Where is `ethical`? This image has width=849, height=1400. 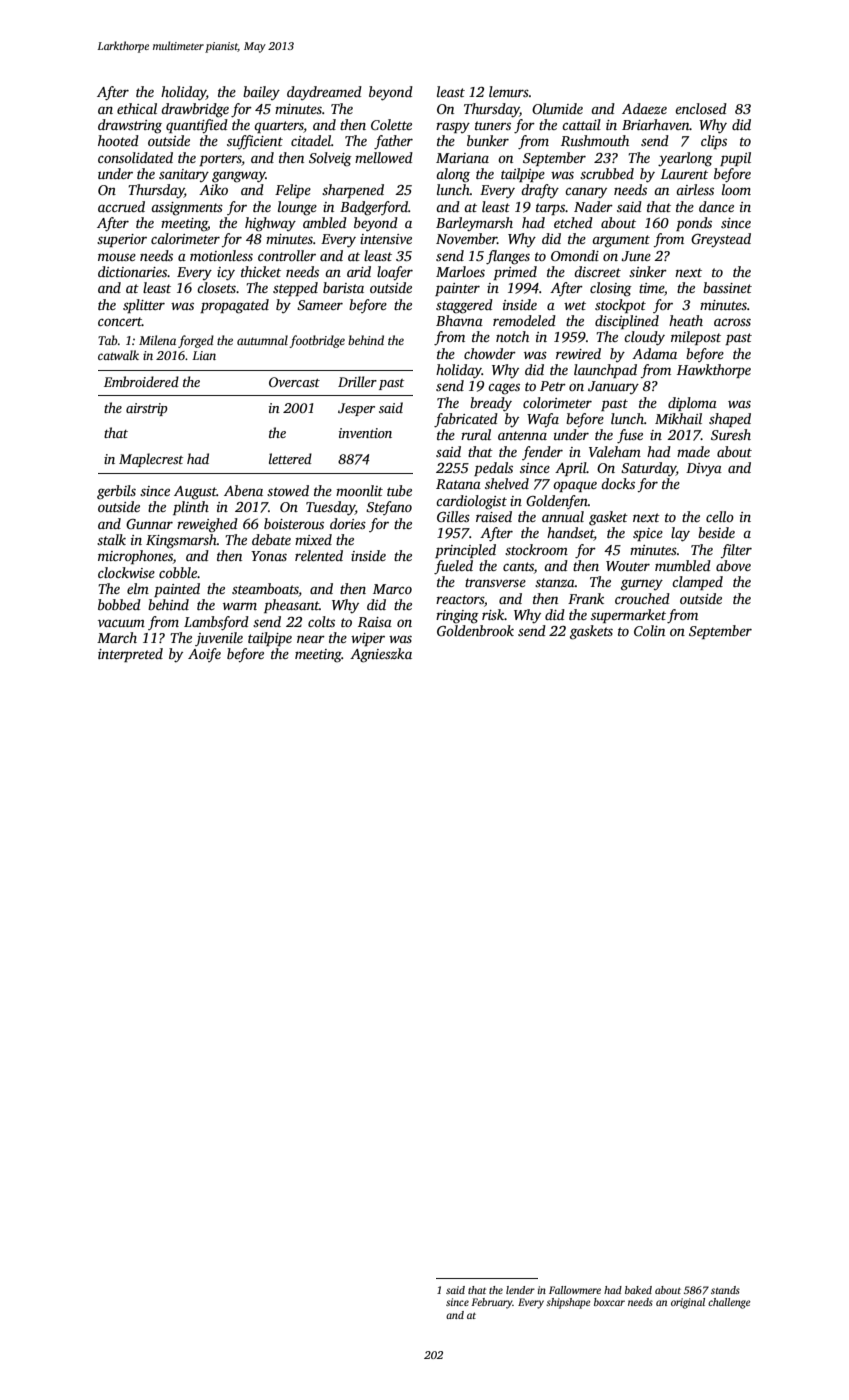
ethical is located at coordinates (137, 108).
